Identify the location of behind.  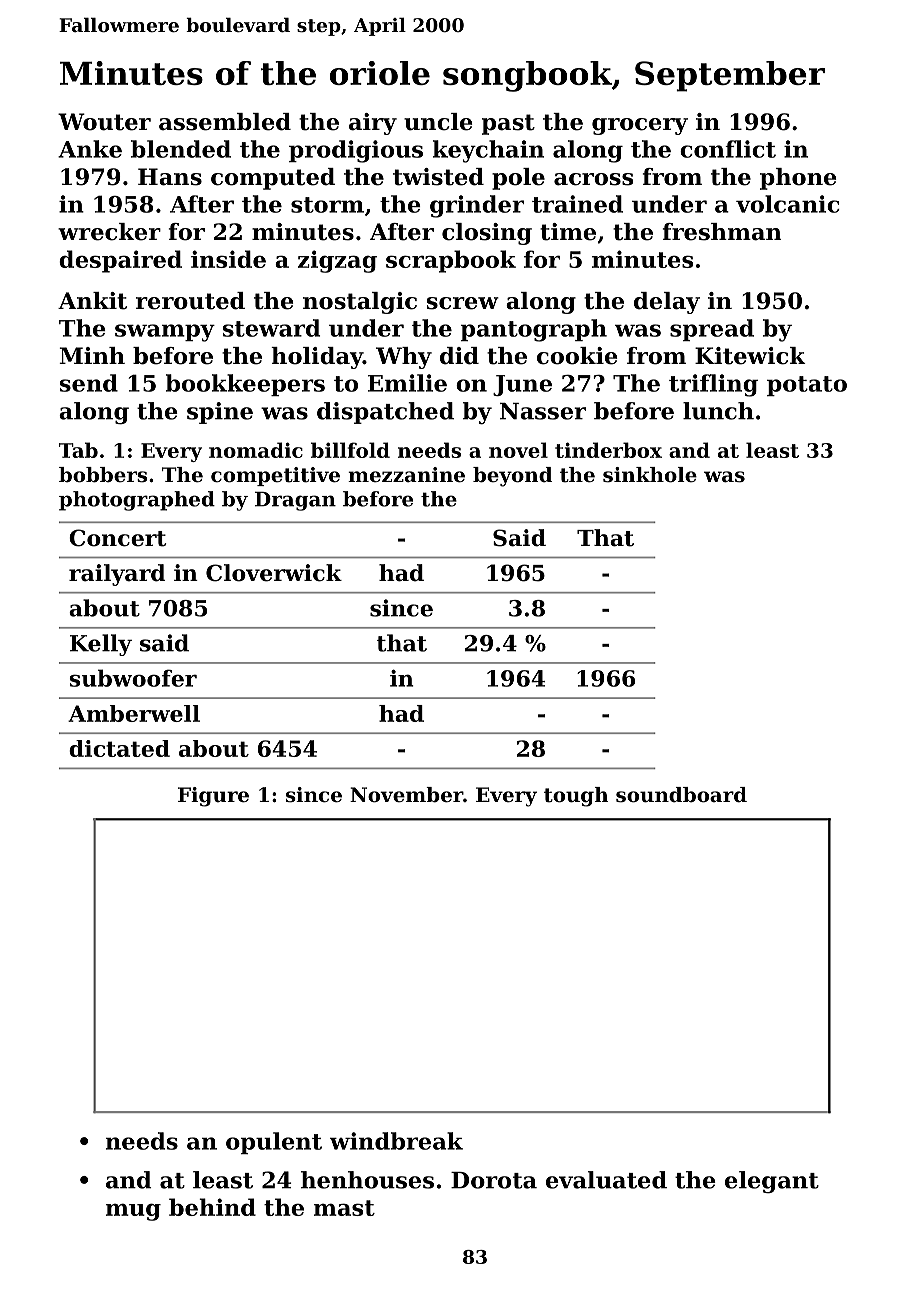
(212, 1207).
